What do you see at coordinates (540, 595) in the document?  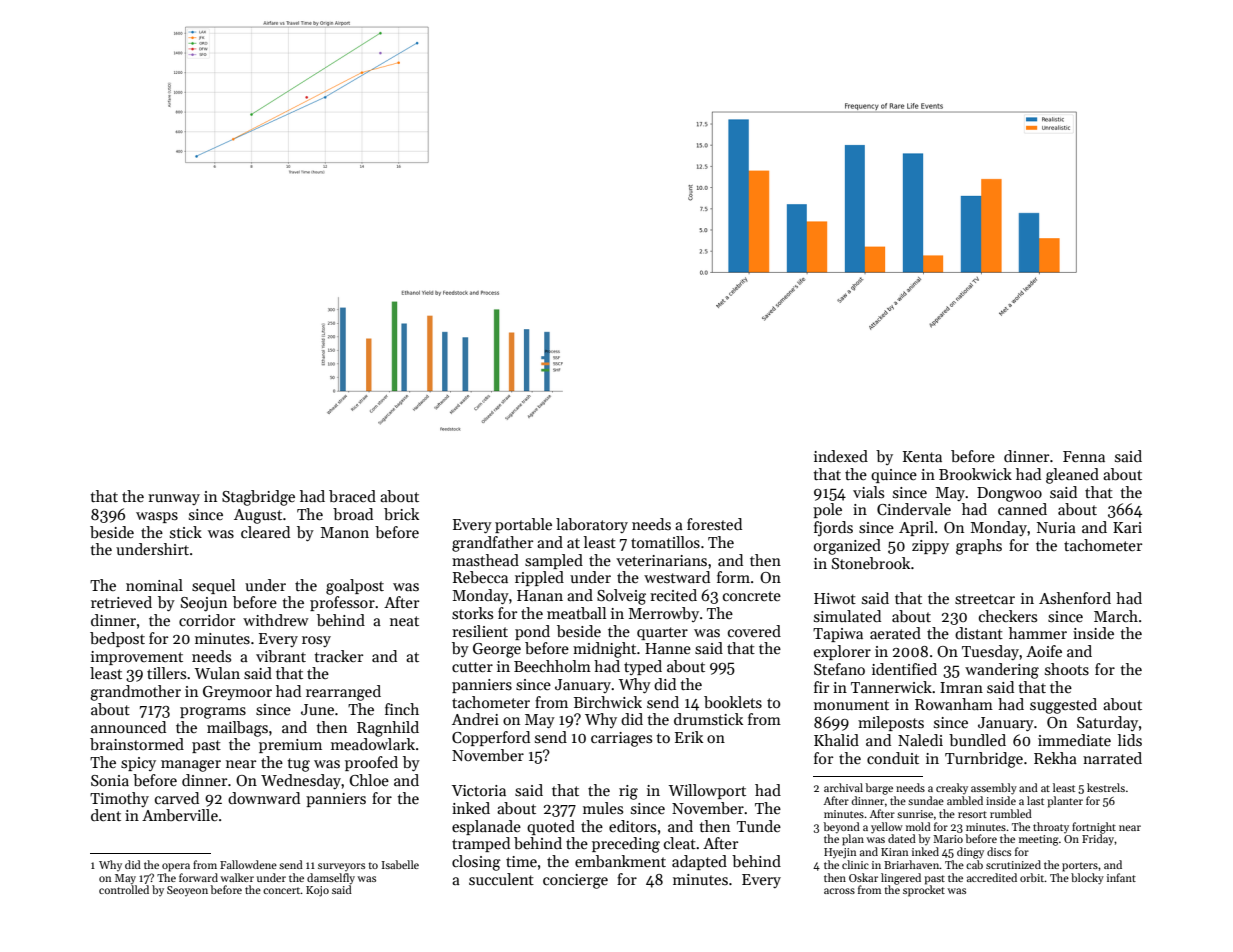 I see `Hanan` at bounding box center [540, 595].
